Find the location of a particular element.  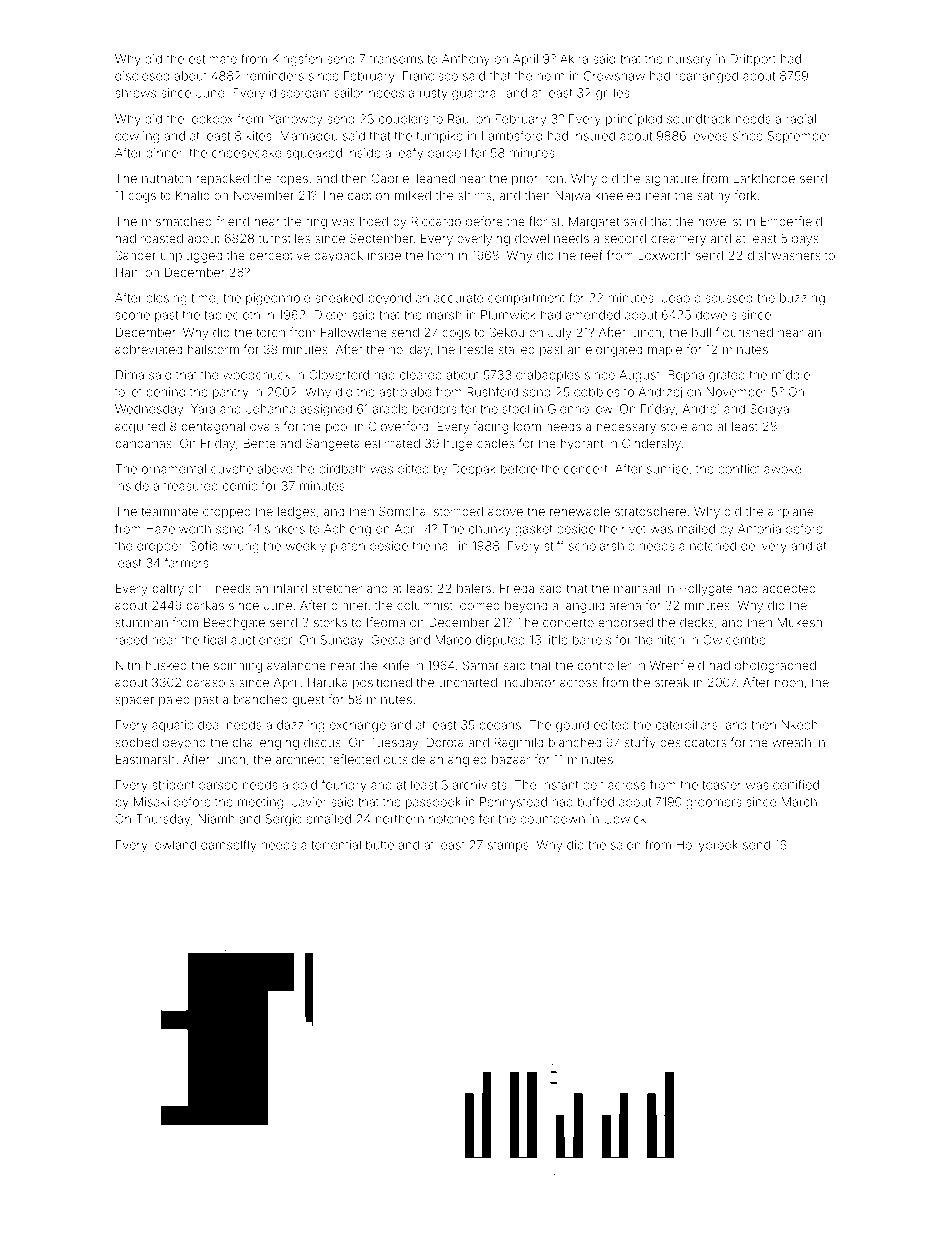

lowland is located at coordinates (174, 845).
